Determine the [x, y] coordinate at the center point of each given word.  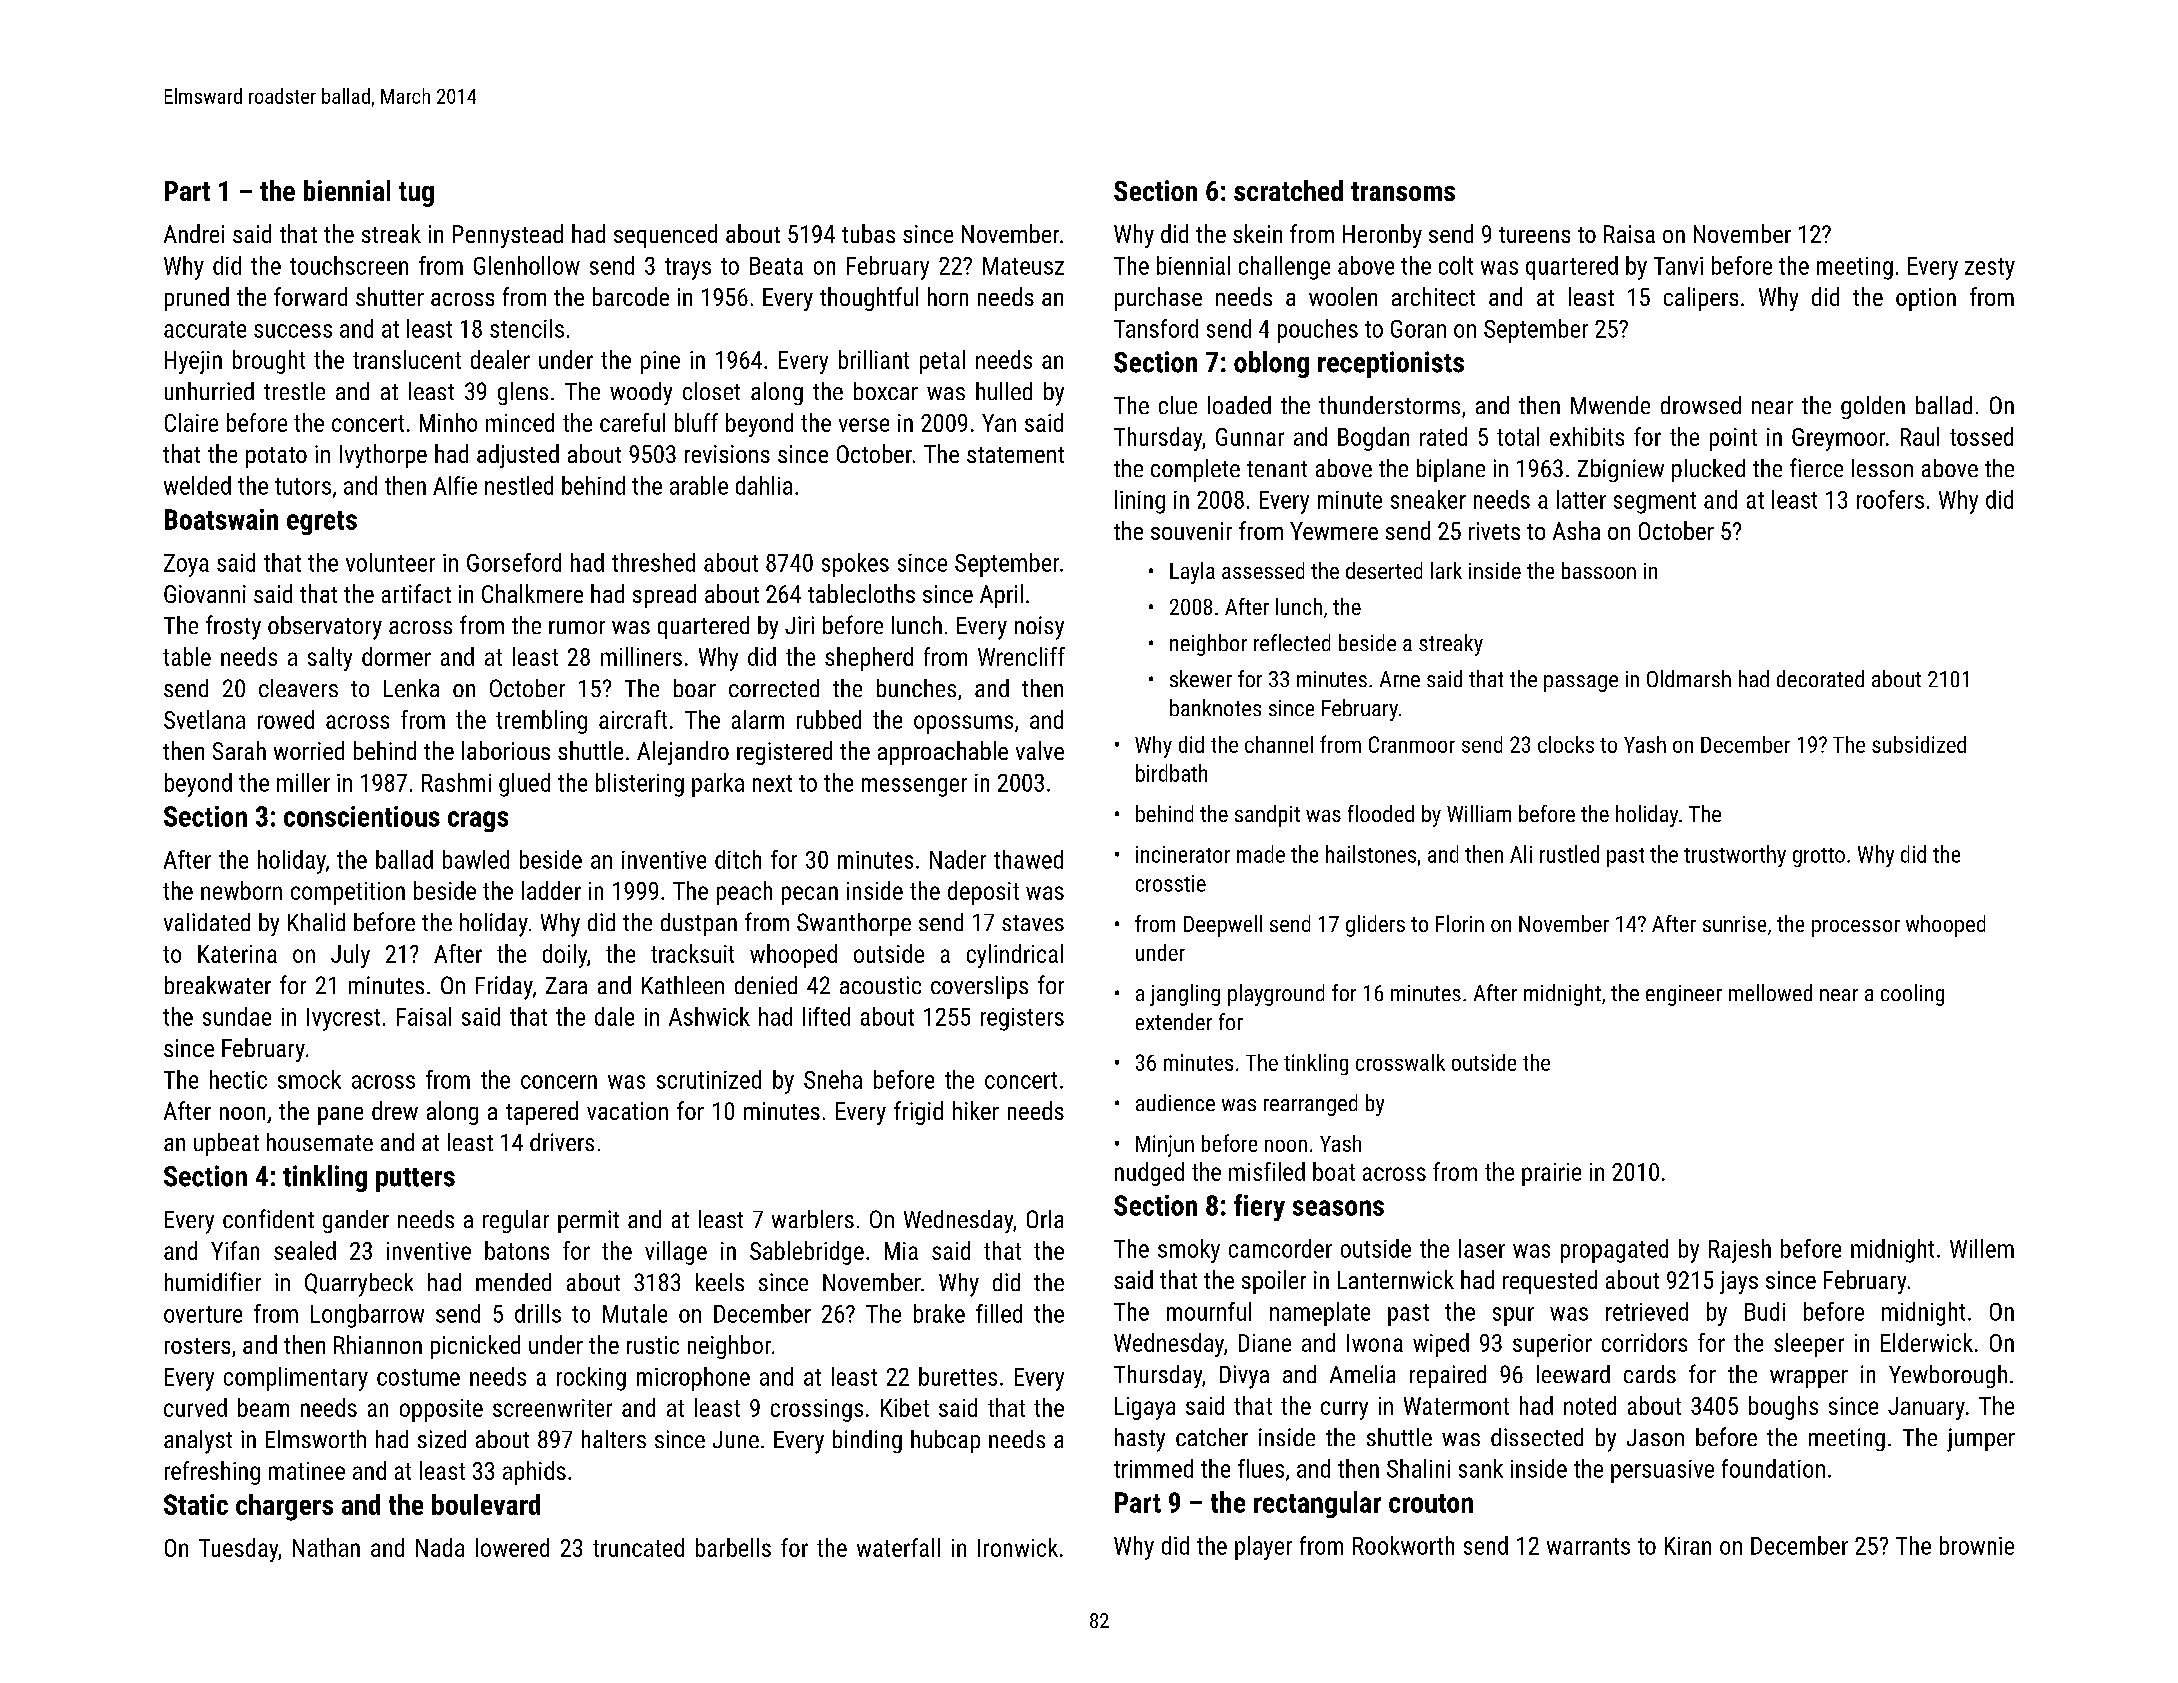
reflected [1292, 642]
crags [478, 821]
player [1263, 1548]
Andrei [194, 233]
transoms [1403, 191]
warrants [1588, 1546]
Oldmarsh [1689, 678]
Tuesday [238, 1550]
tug [416, 194]
